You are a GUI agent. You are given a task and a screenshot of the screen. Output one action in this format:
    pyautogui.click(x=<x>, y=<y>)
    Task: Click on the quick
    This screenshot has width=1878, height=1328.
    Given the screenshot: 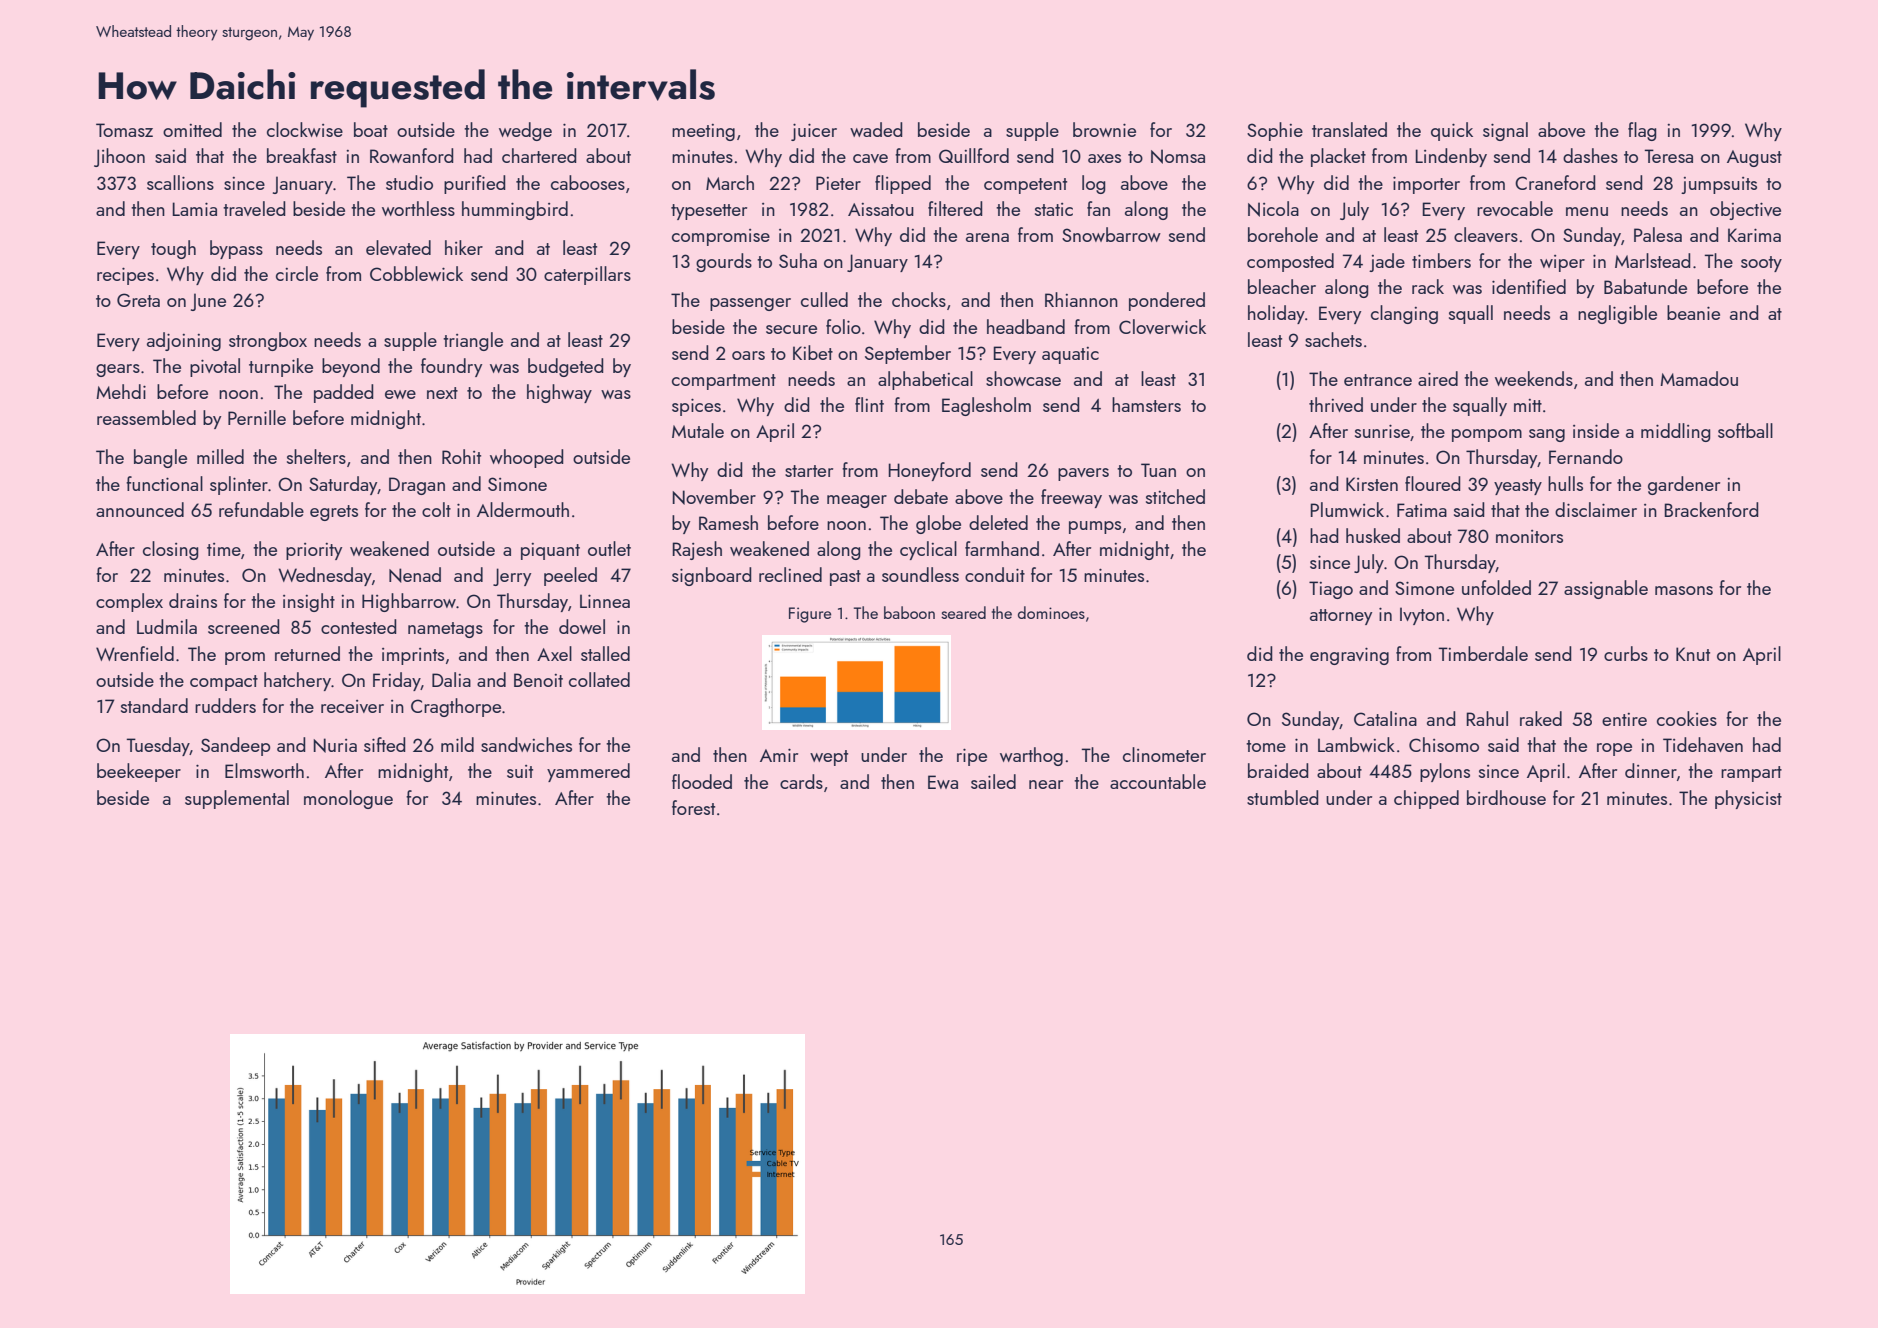 What is the action you would take?
    pyautogui.click(x=1452, y=131)
